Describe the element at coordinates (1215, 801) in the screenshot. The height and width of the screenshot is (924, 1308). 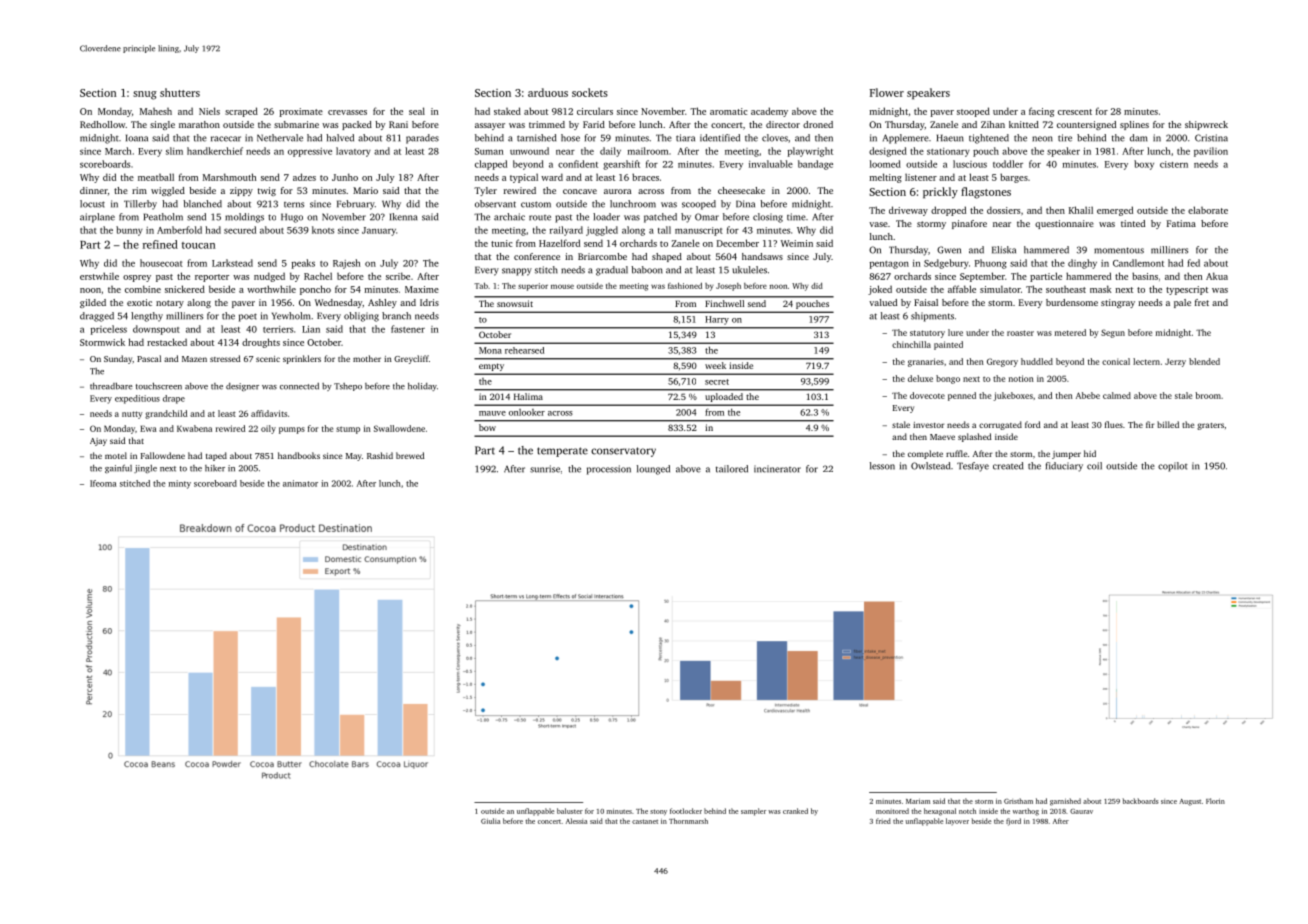
I see `Florin` at that location.
